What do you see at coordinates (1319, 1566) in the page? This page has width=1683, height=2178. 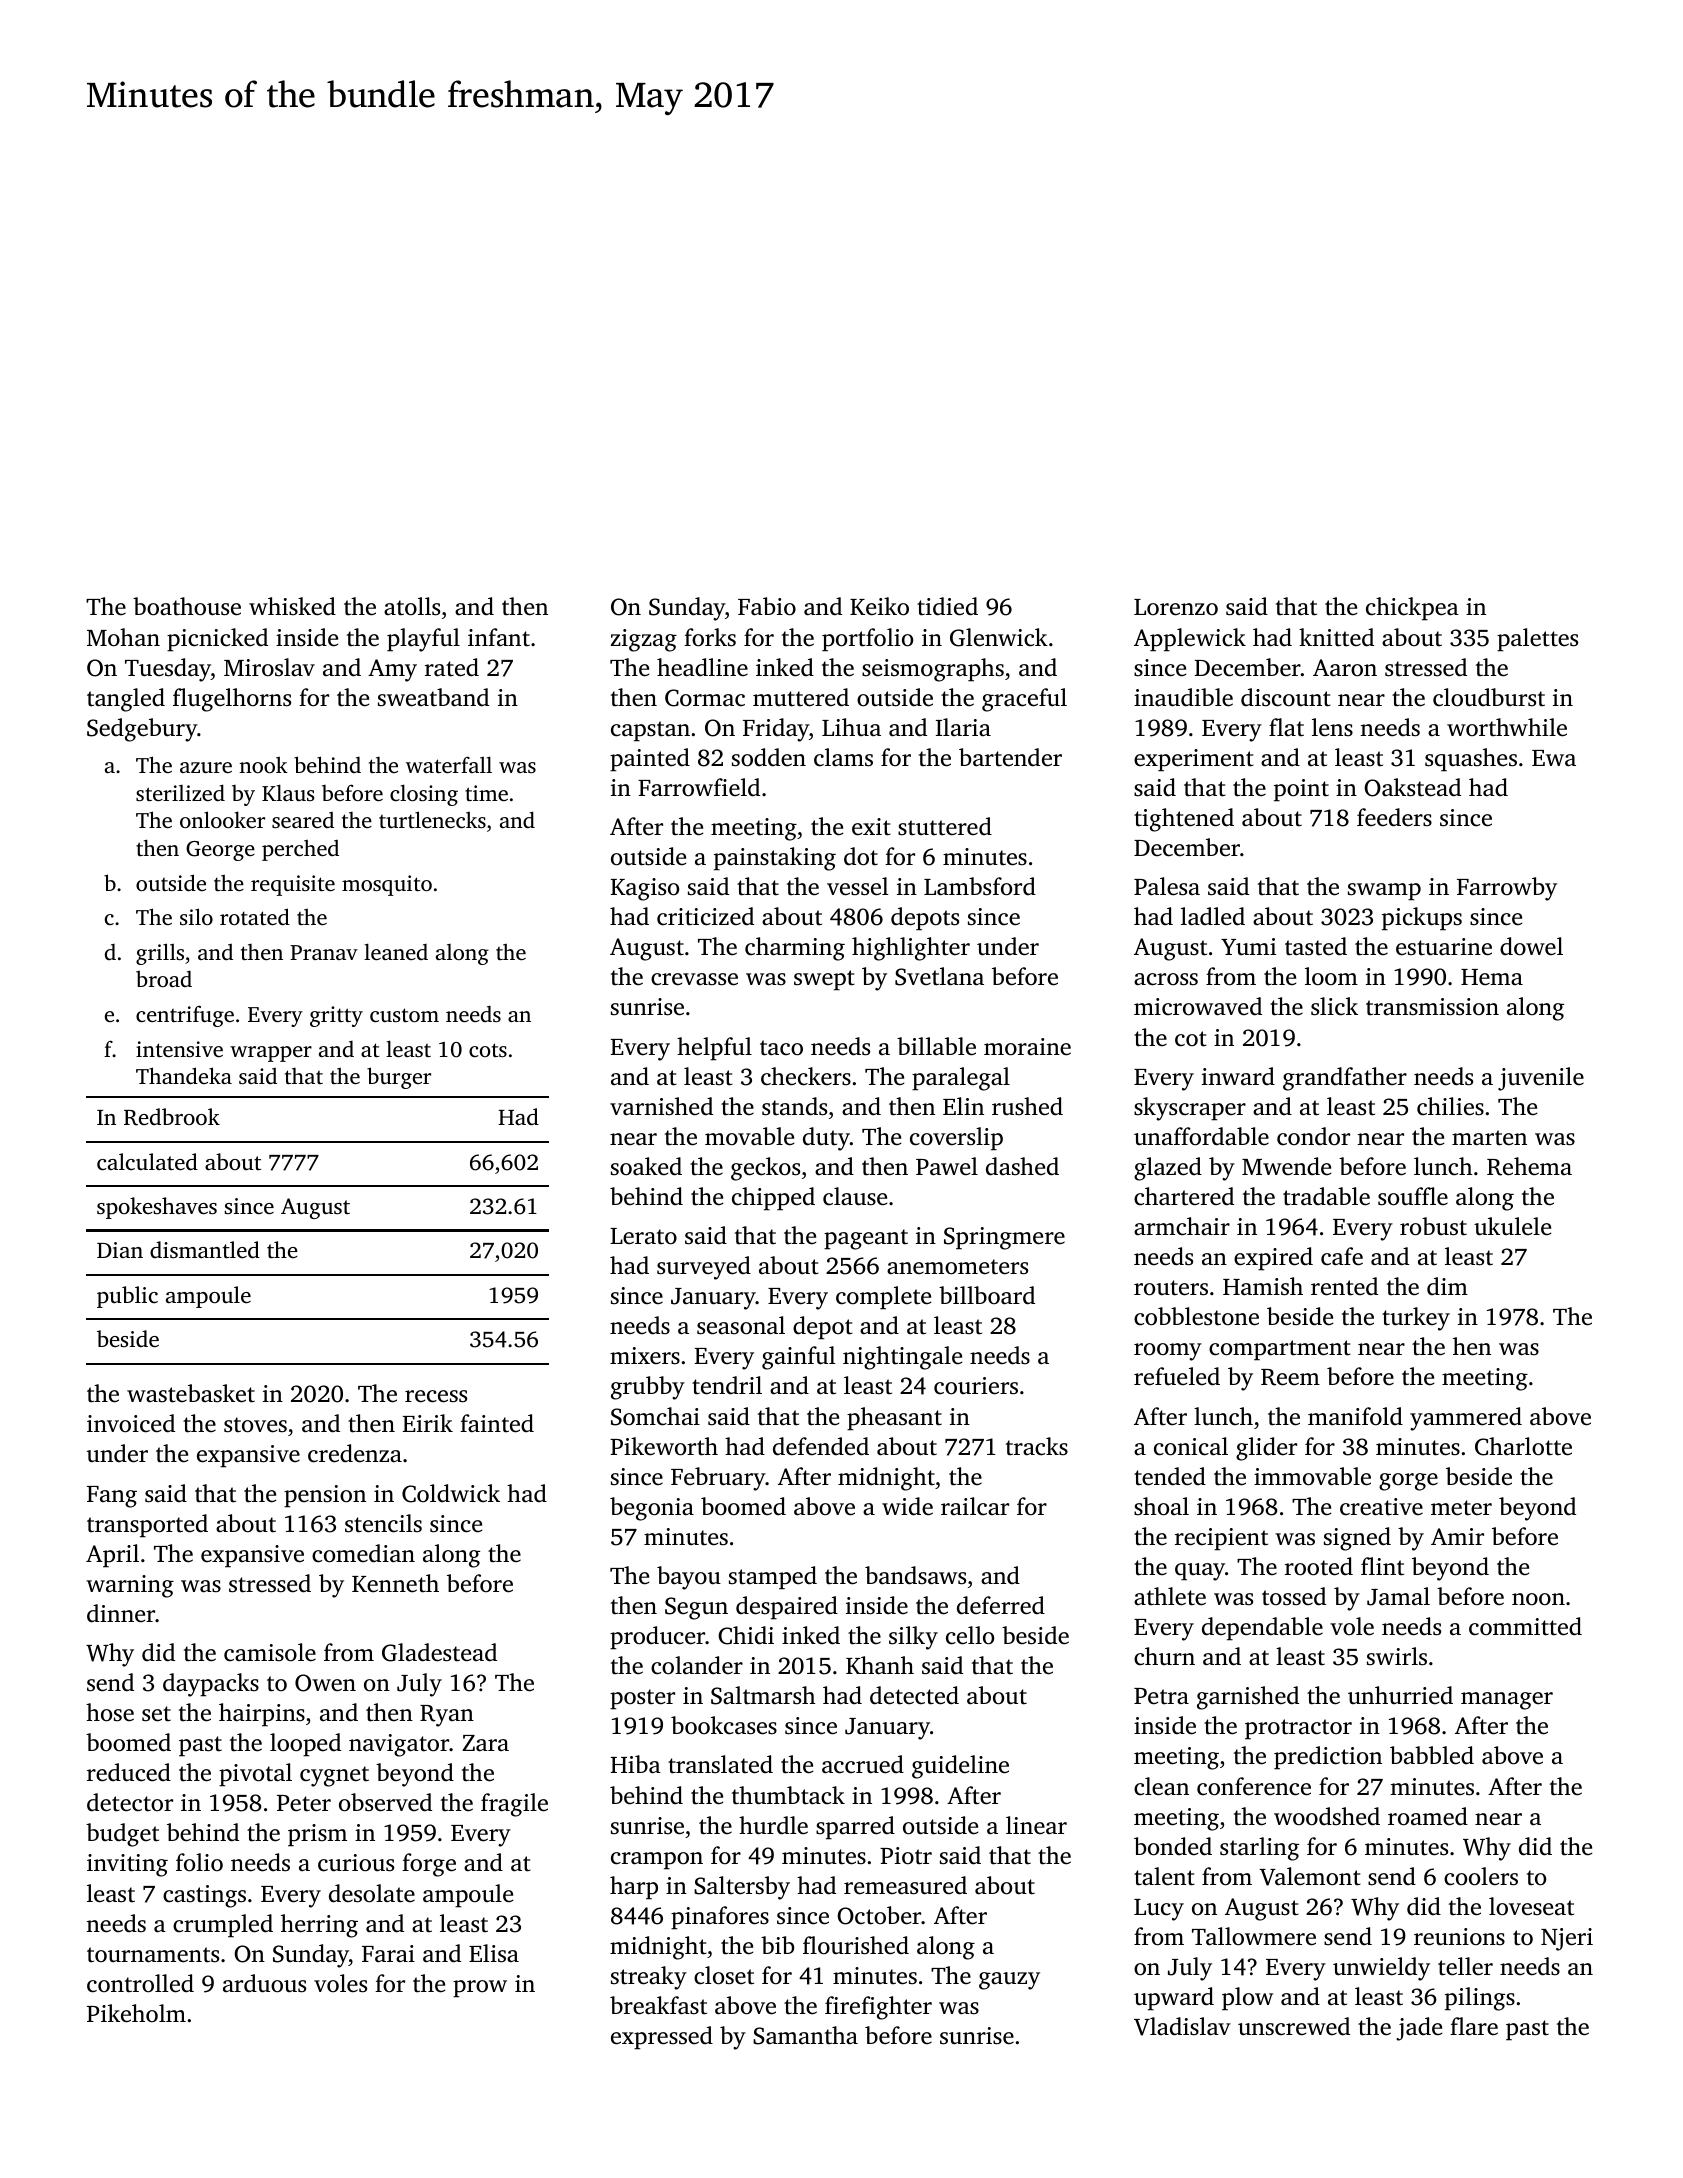 I see `rooted` at bounding box center [1319, 1566].
